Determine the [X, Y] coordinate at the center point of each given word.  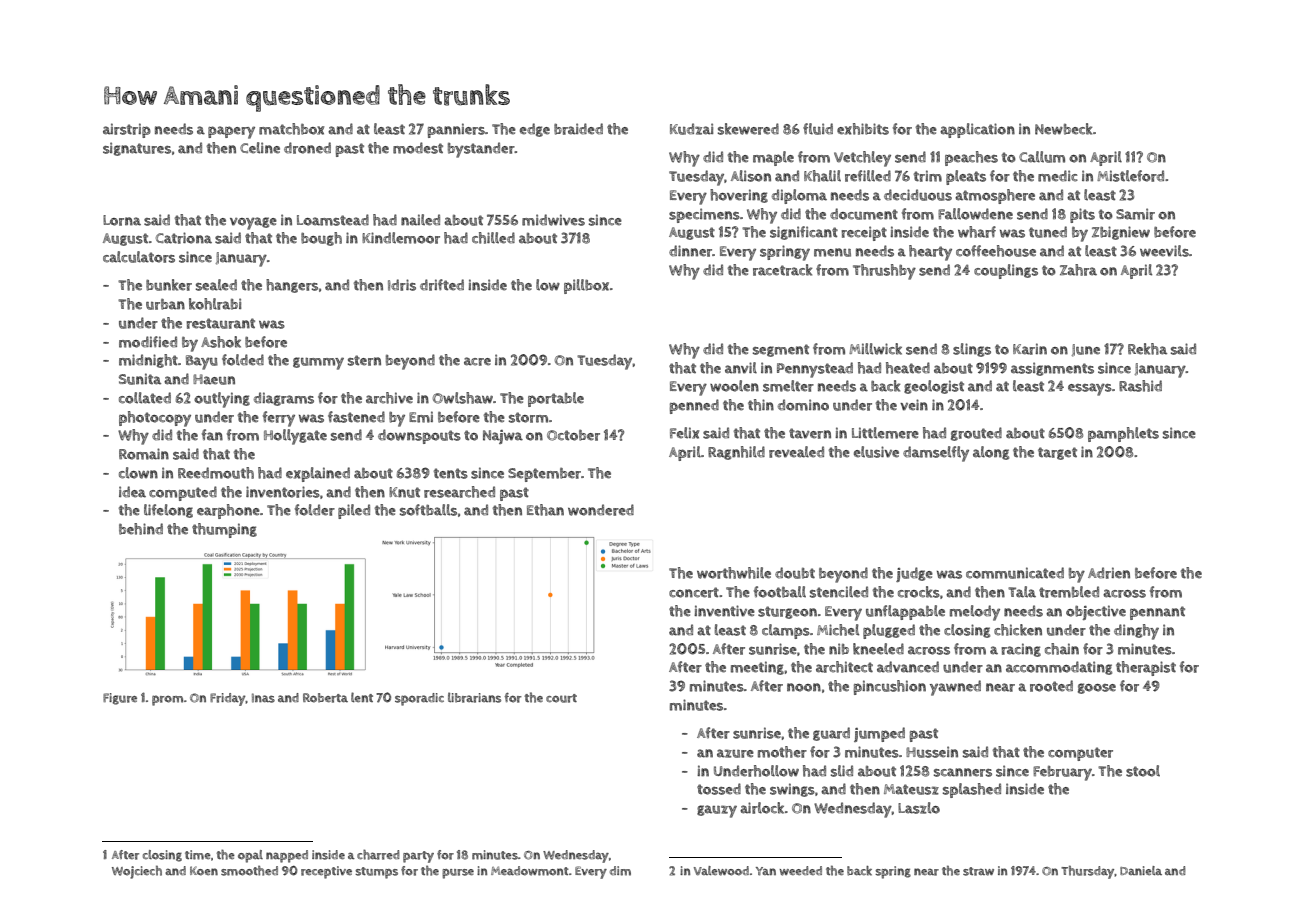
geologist [934, 387]
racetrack [782, 270]
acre [477, 361]
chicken [1018, 630]
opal [250, 856]
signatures [137, 149]
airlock [762, 808]
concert [694, 592]
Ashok [221, 342]
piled [354, 511]
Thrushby [884, 272]
